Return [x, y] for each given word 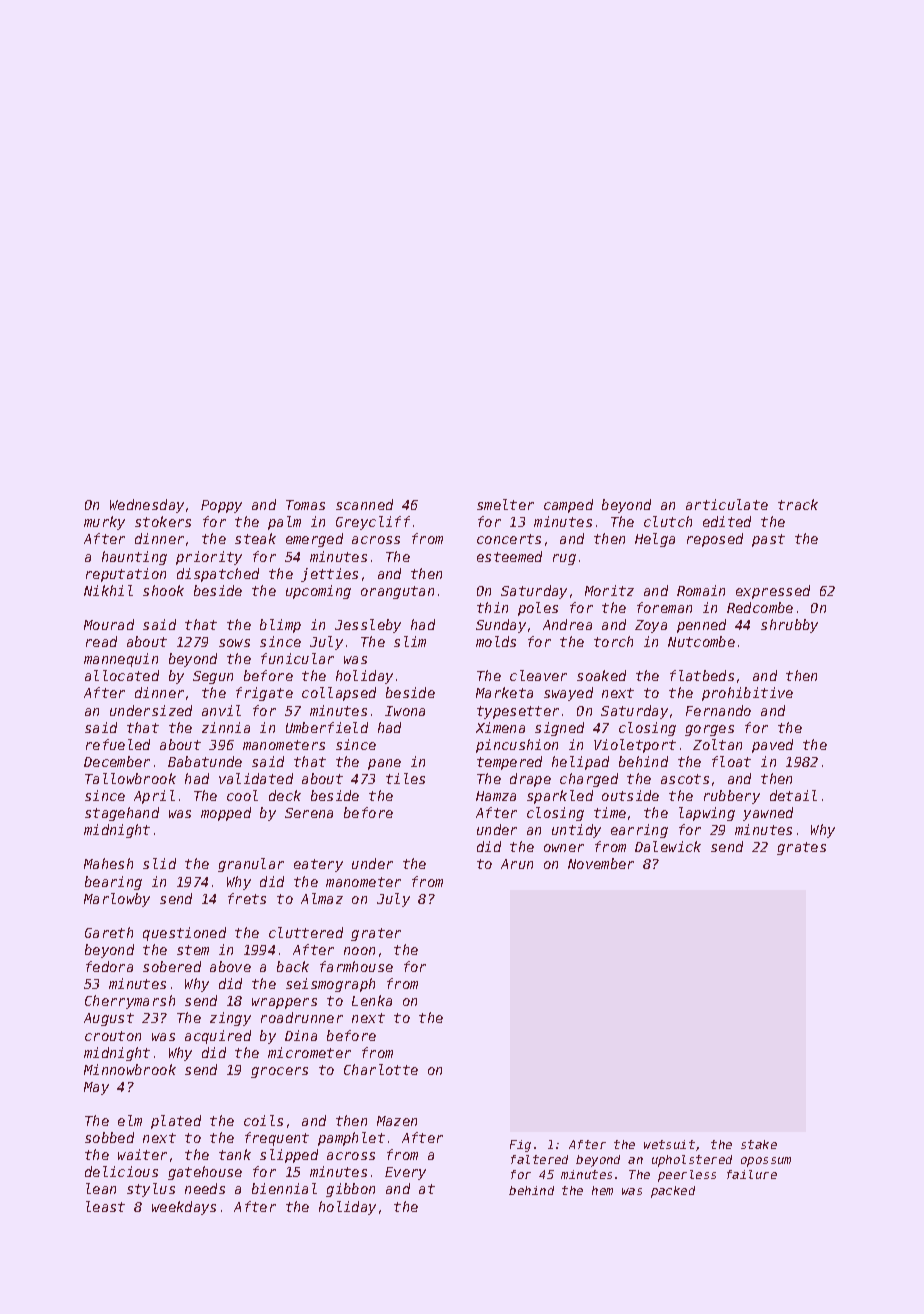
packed [673, 1192]
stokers [163, 521]
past [768, 540]
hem [602, 1190]
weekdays [184, 1208]
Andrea [567, 624]
